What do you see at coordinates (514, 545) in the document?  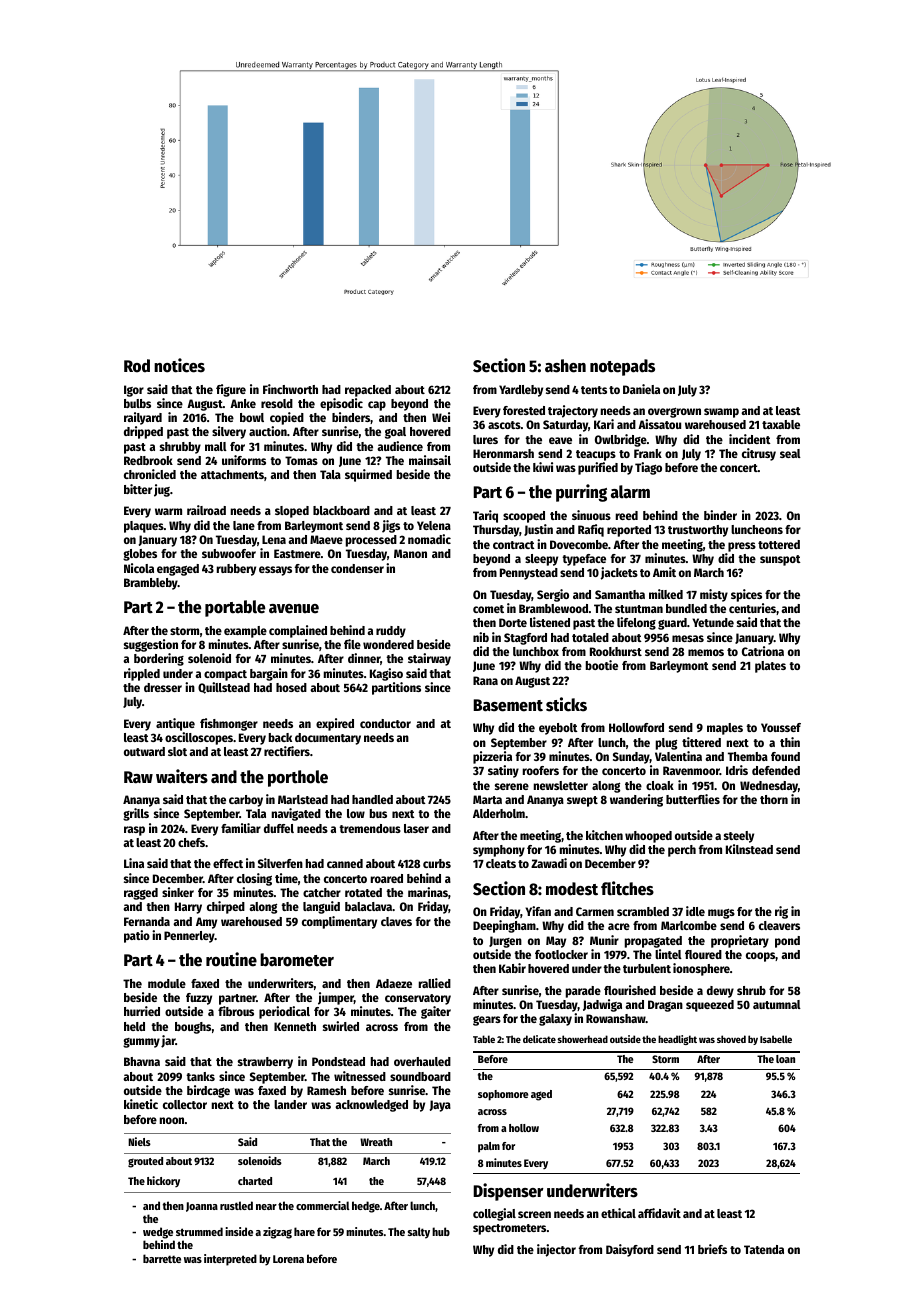 I see `contract` at bounding box center [514, 545].
